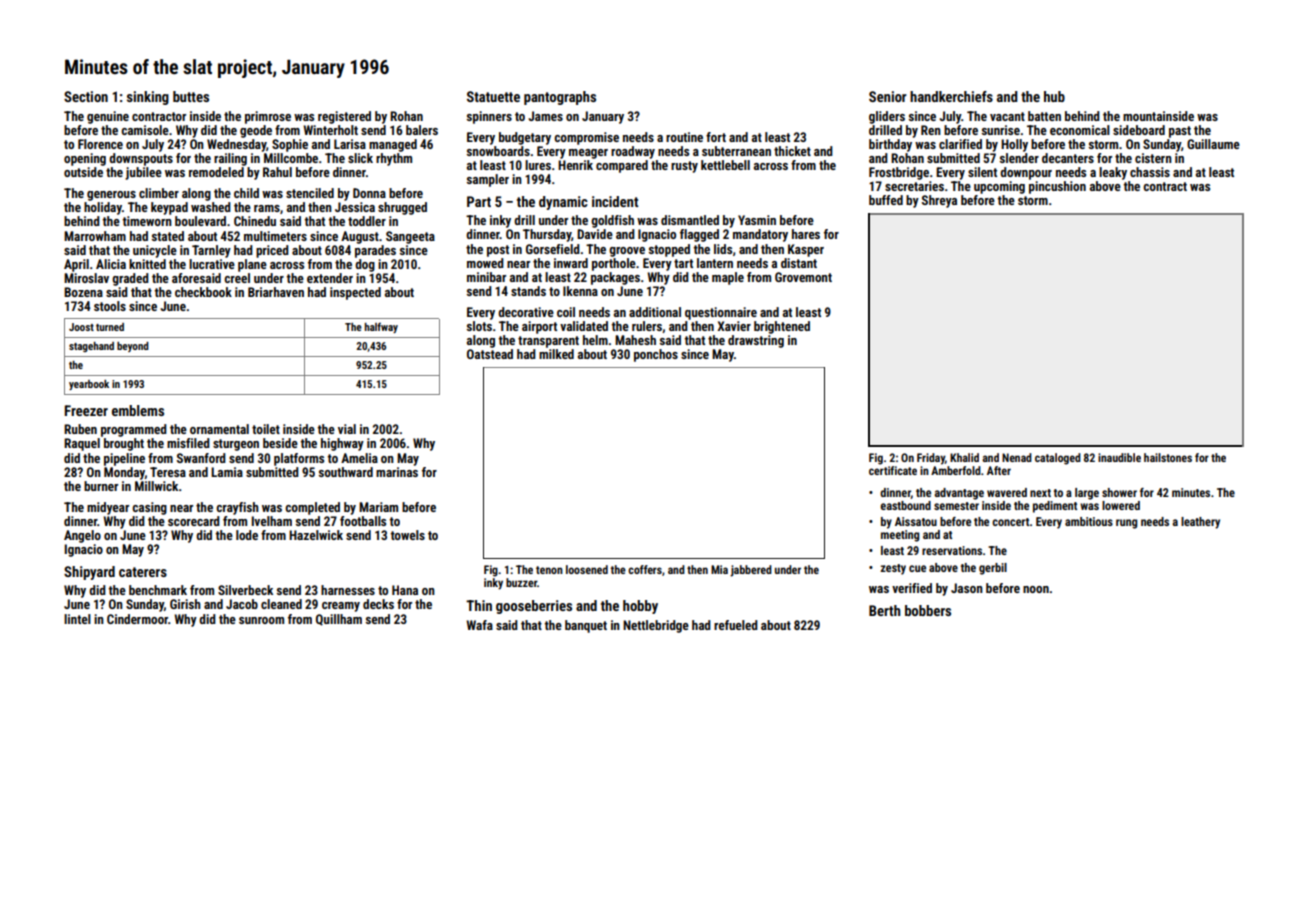 The height and width of the screenshot is (924, 1308). Describe the element at coordinates (684, 167) in the screenshot. I see `rusty` at that location.
